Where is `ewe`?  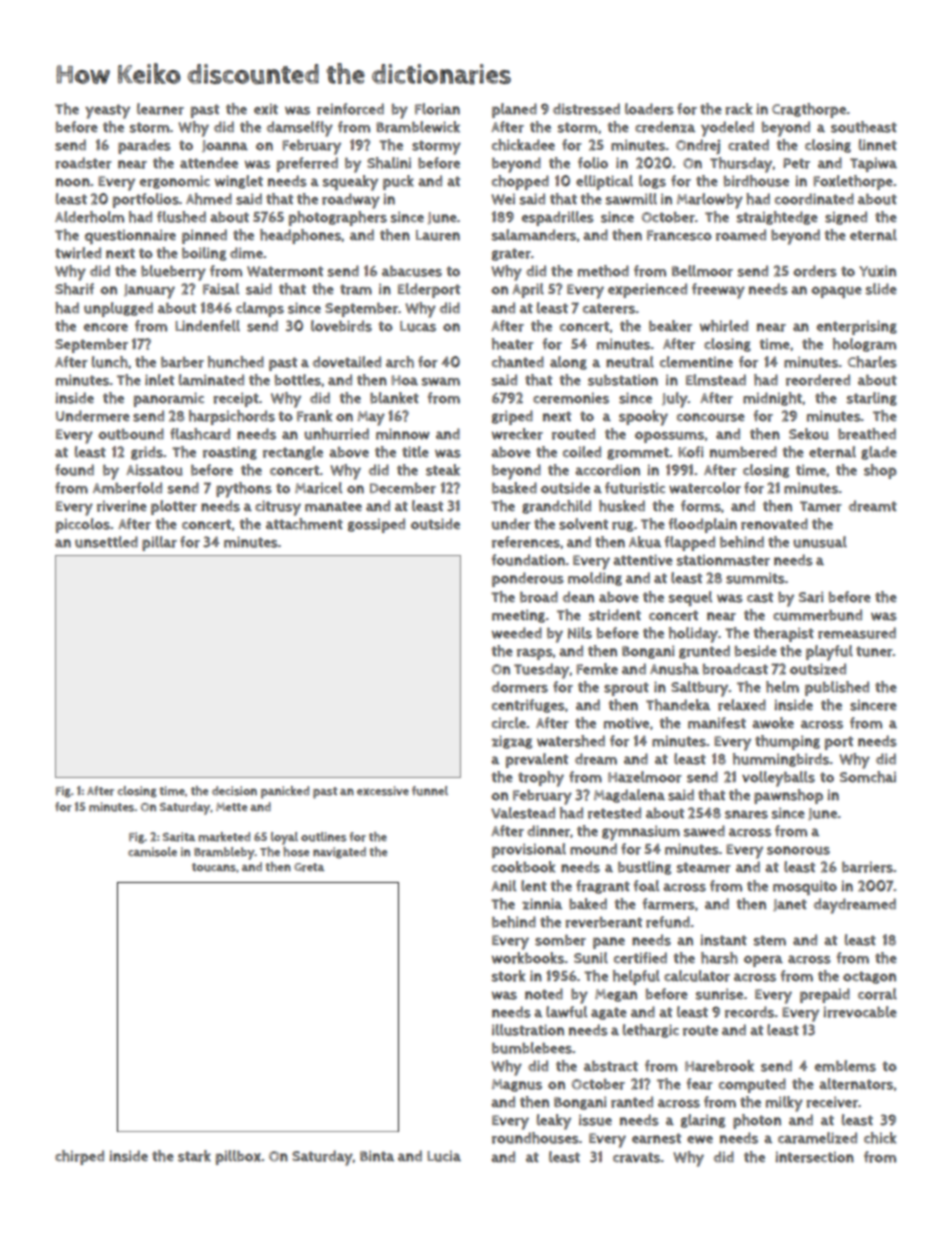 ewe is located at coordinates (700, 1140).
